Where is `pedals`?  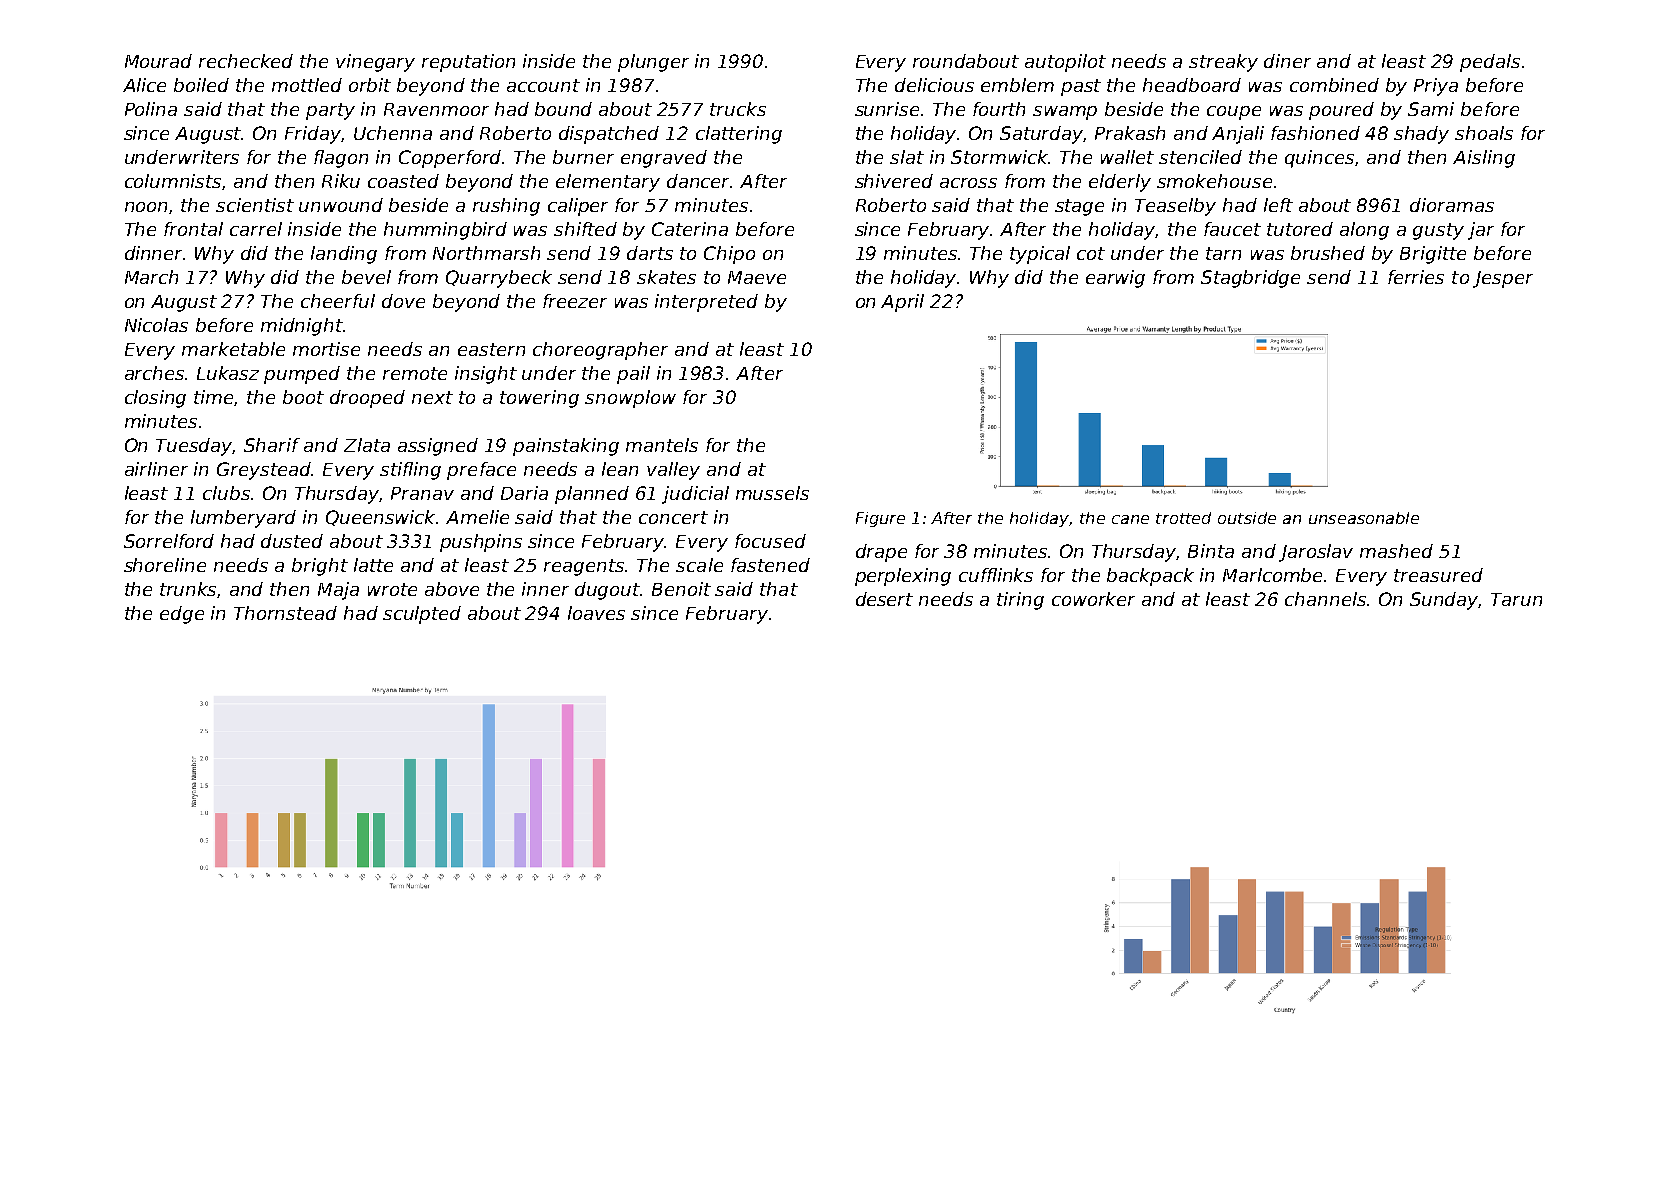 pedals is located at coordinates (1490, 63).
